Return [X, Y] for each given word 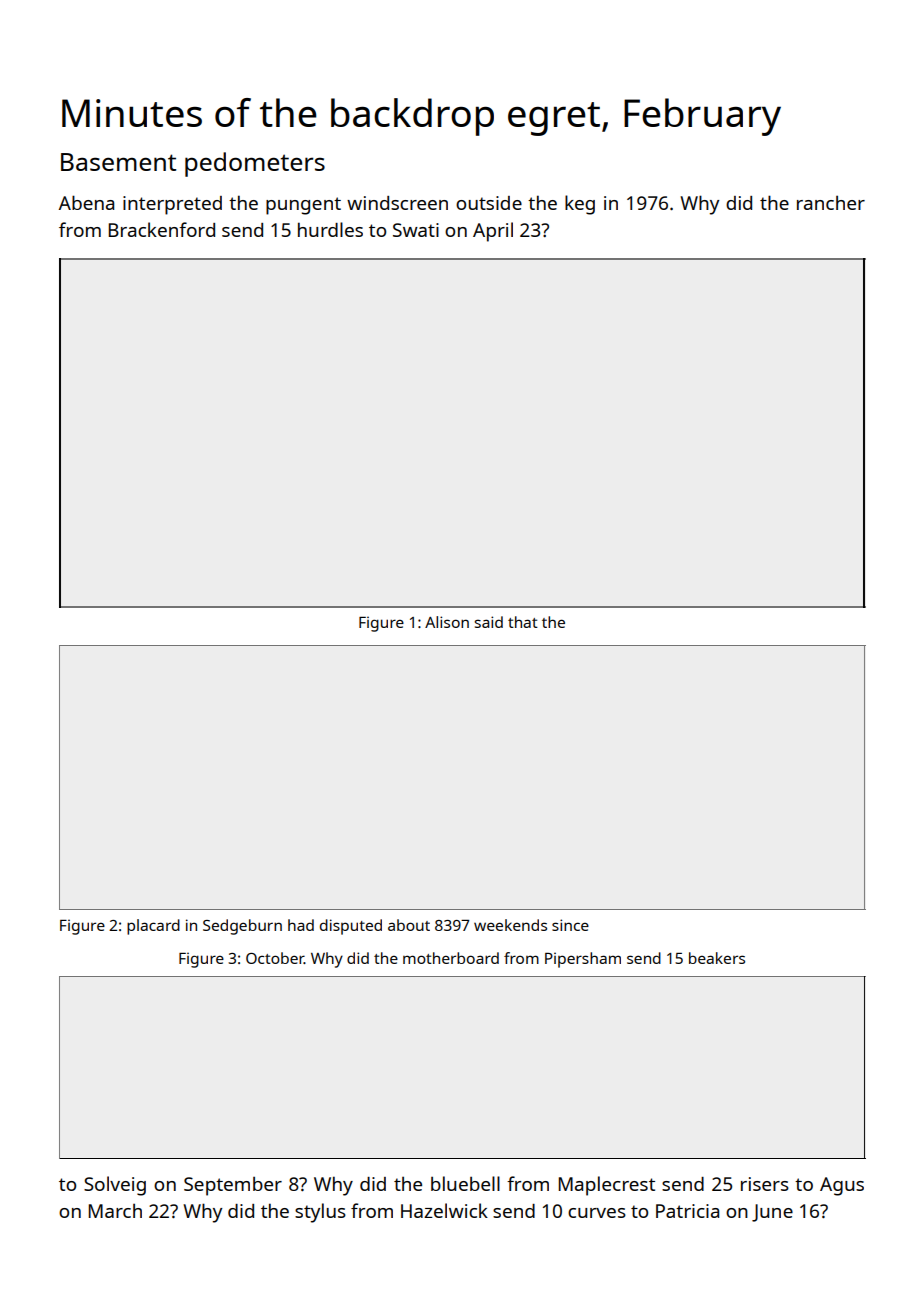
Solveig [115, 1186]
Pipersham [583, 960]
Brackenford [162, 229]
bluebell [465, 1183]
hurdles [330, 229]
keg [580, 205]
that [523, 622]
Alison [447, 622]
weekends [510, 925]
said [489, 622]
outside [489, 203]
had [301, 925]
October [275, 958]
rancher [831, 203]
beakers [717, 958]
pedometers [255, 164]
